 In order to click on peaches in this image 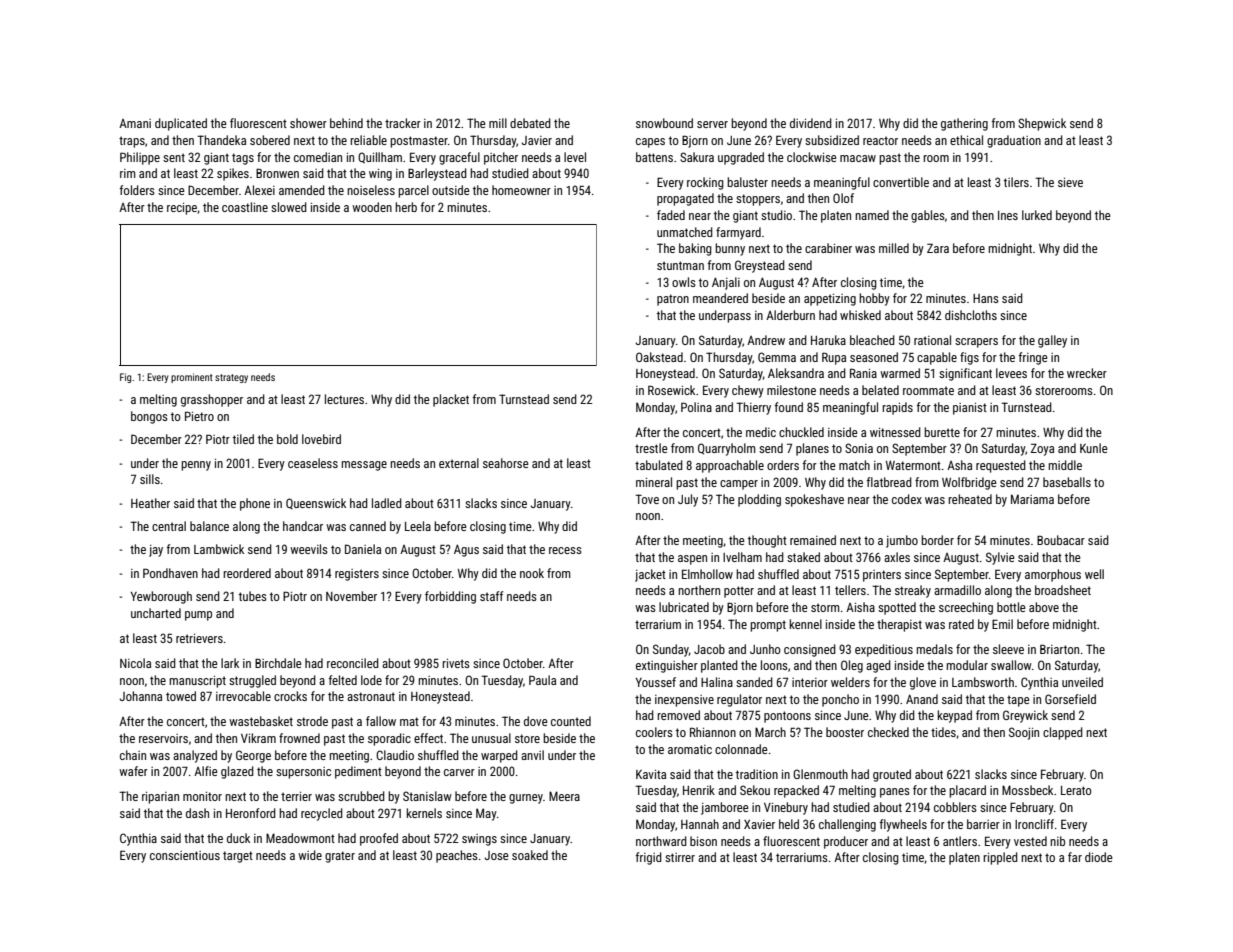, I will do `click(457, 856)`.
